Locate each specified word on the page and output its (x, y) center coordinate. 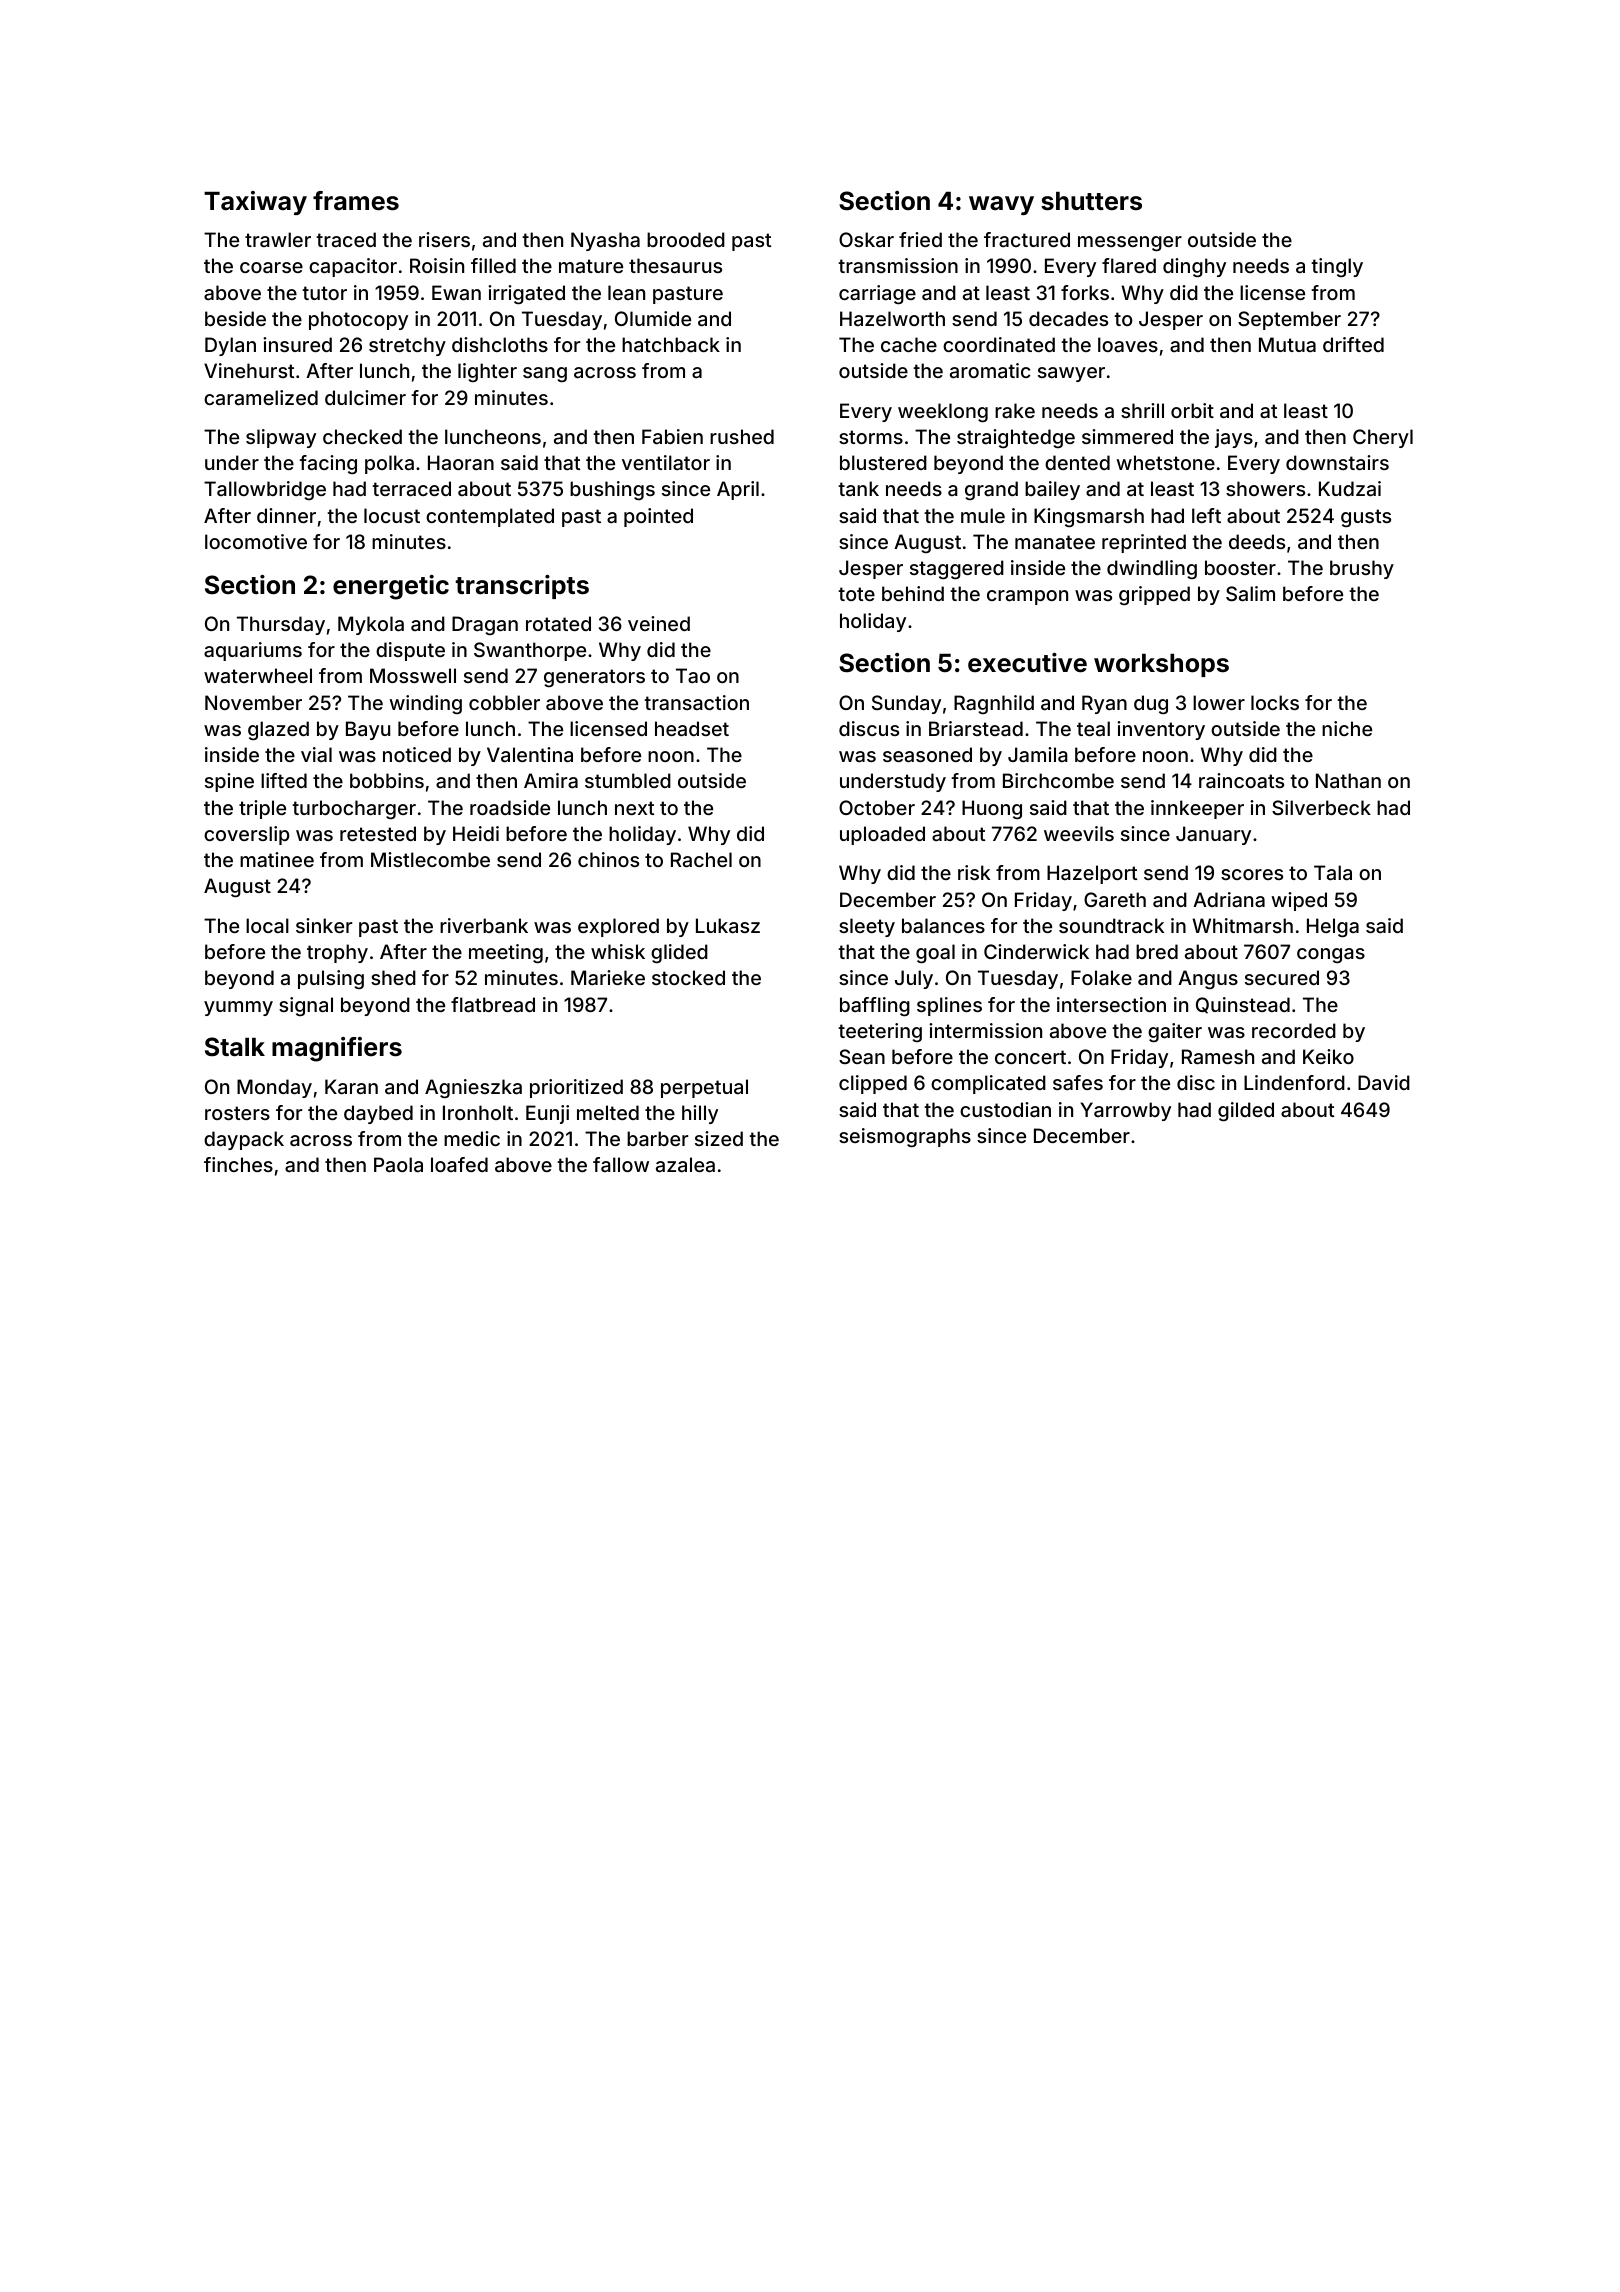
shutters (1091, 201)
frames (356, 201)
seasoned (927, 754)
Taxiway (255, 203)
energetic (391, 587)
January (1213, 835)
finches (238, 1164)
